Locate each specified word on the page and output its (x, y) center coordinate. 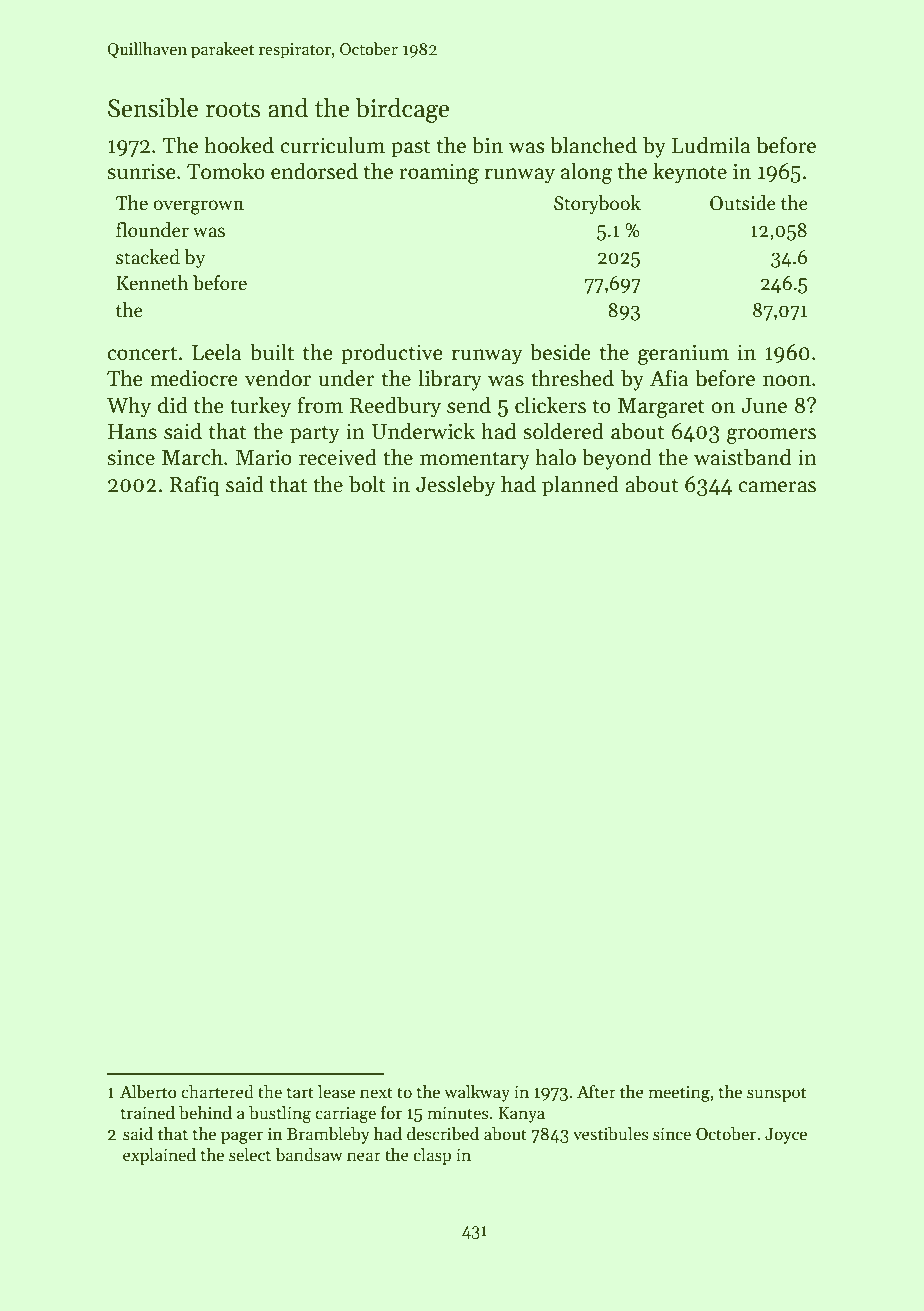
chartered (217, 1092)
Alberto (148, 1092)
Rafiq (194, 486)
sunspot (777, 1094)
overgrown (198, 207)
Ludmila (711, 145)
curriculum (332, 145)
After (596, 1092)
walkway (477, 1093)
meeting (679, 1094)
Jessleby (456, 486)
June (764, 406)
